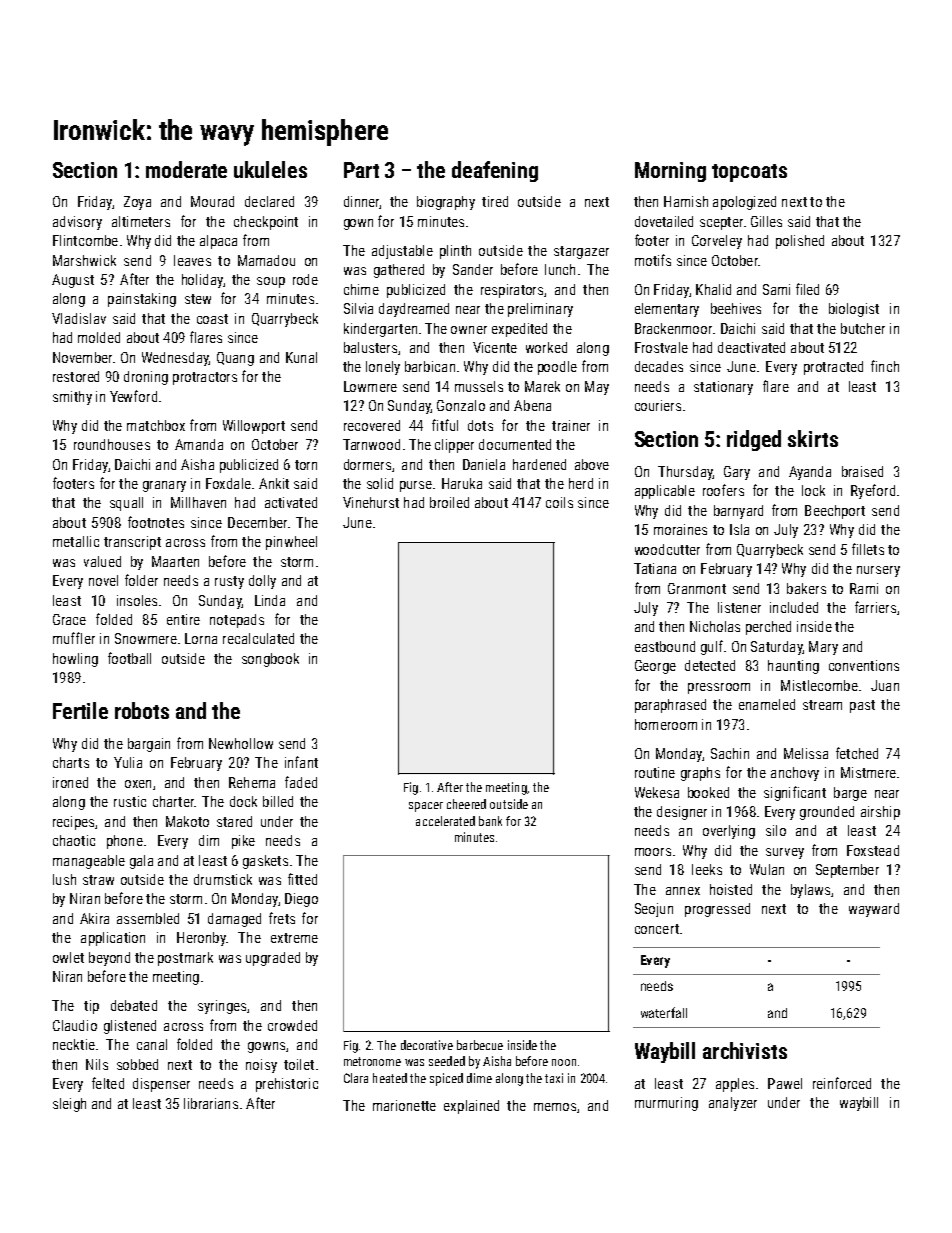 The image size is (952, 1233). Describe the element at coordinates (466, 804) in the screenshot. I see `cheered` at that location.
